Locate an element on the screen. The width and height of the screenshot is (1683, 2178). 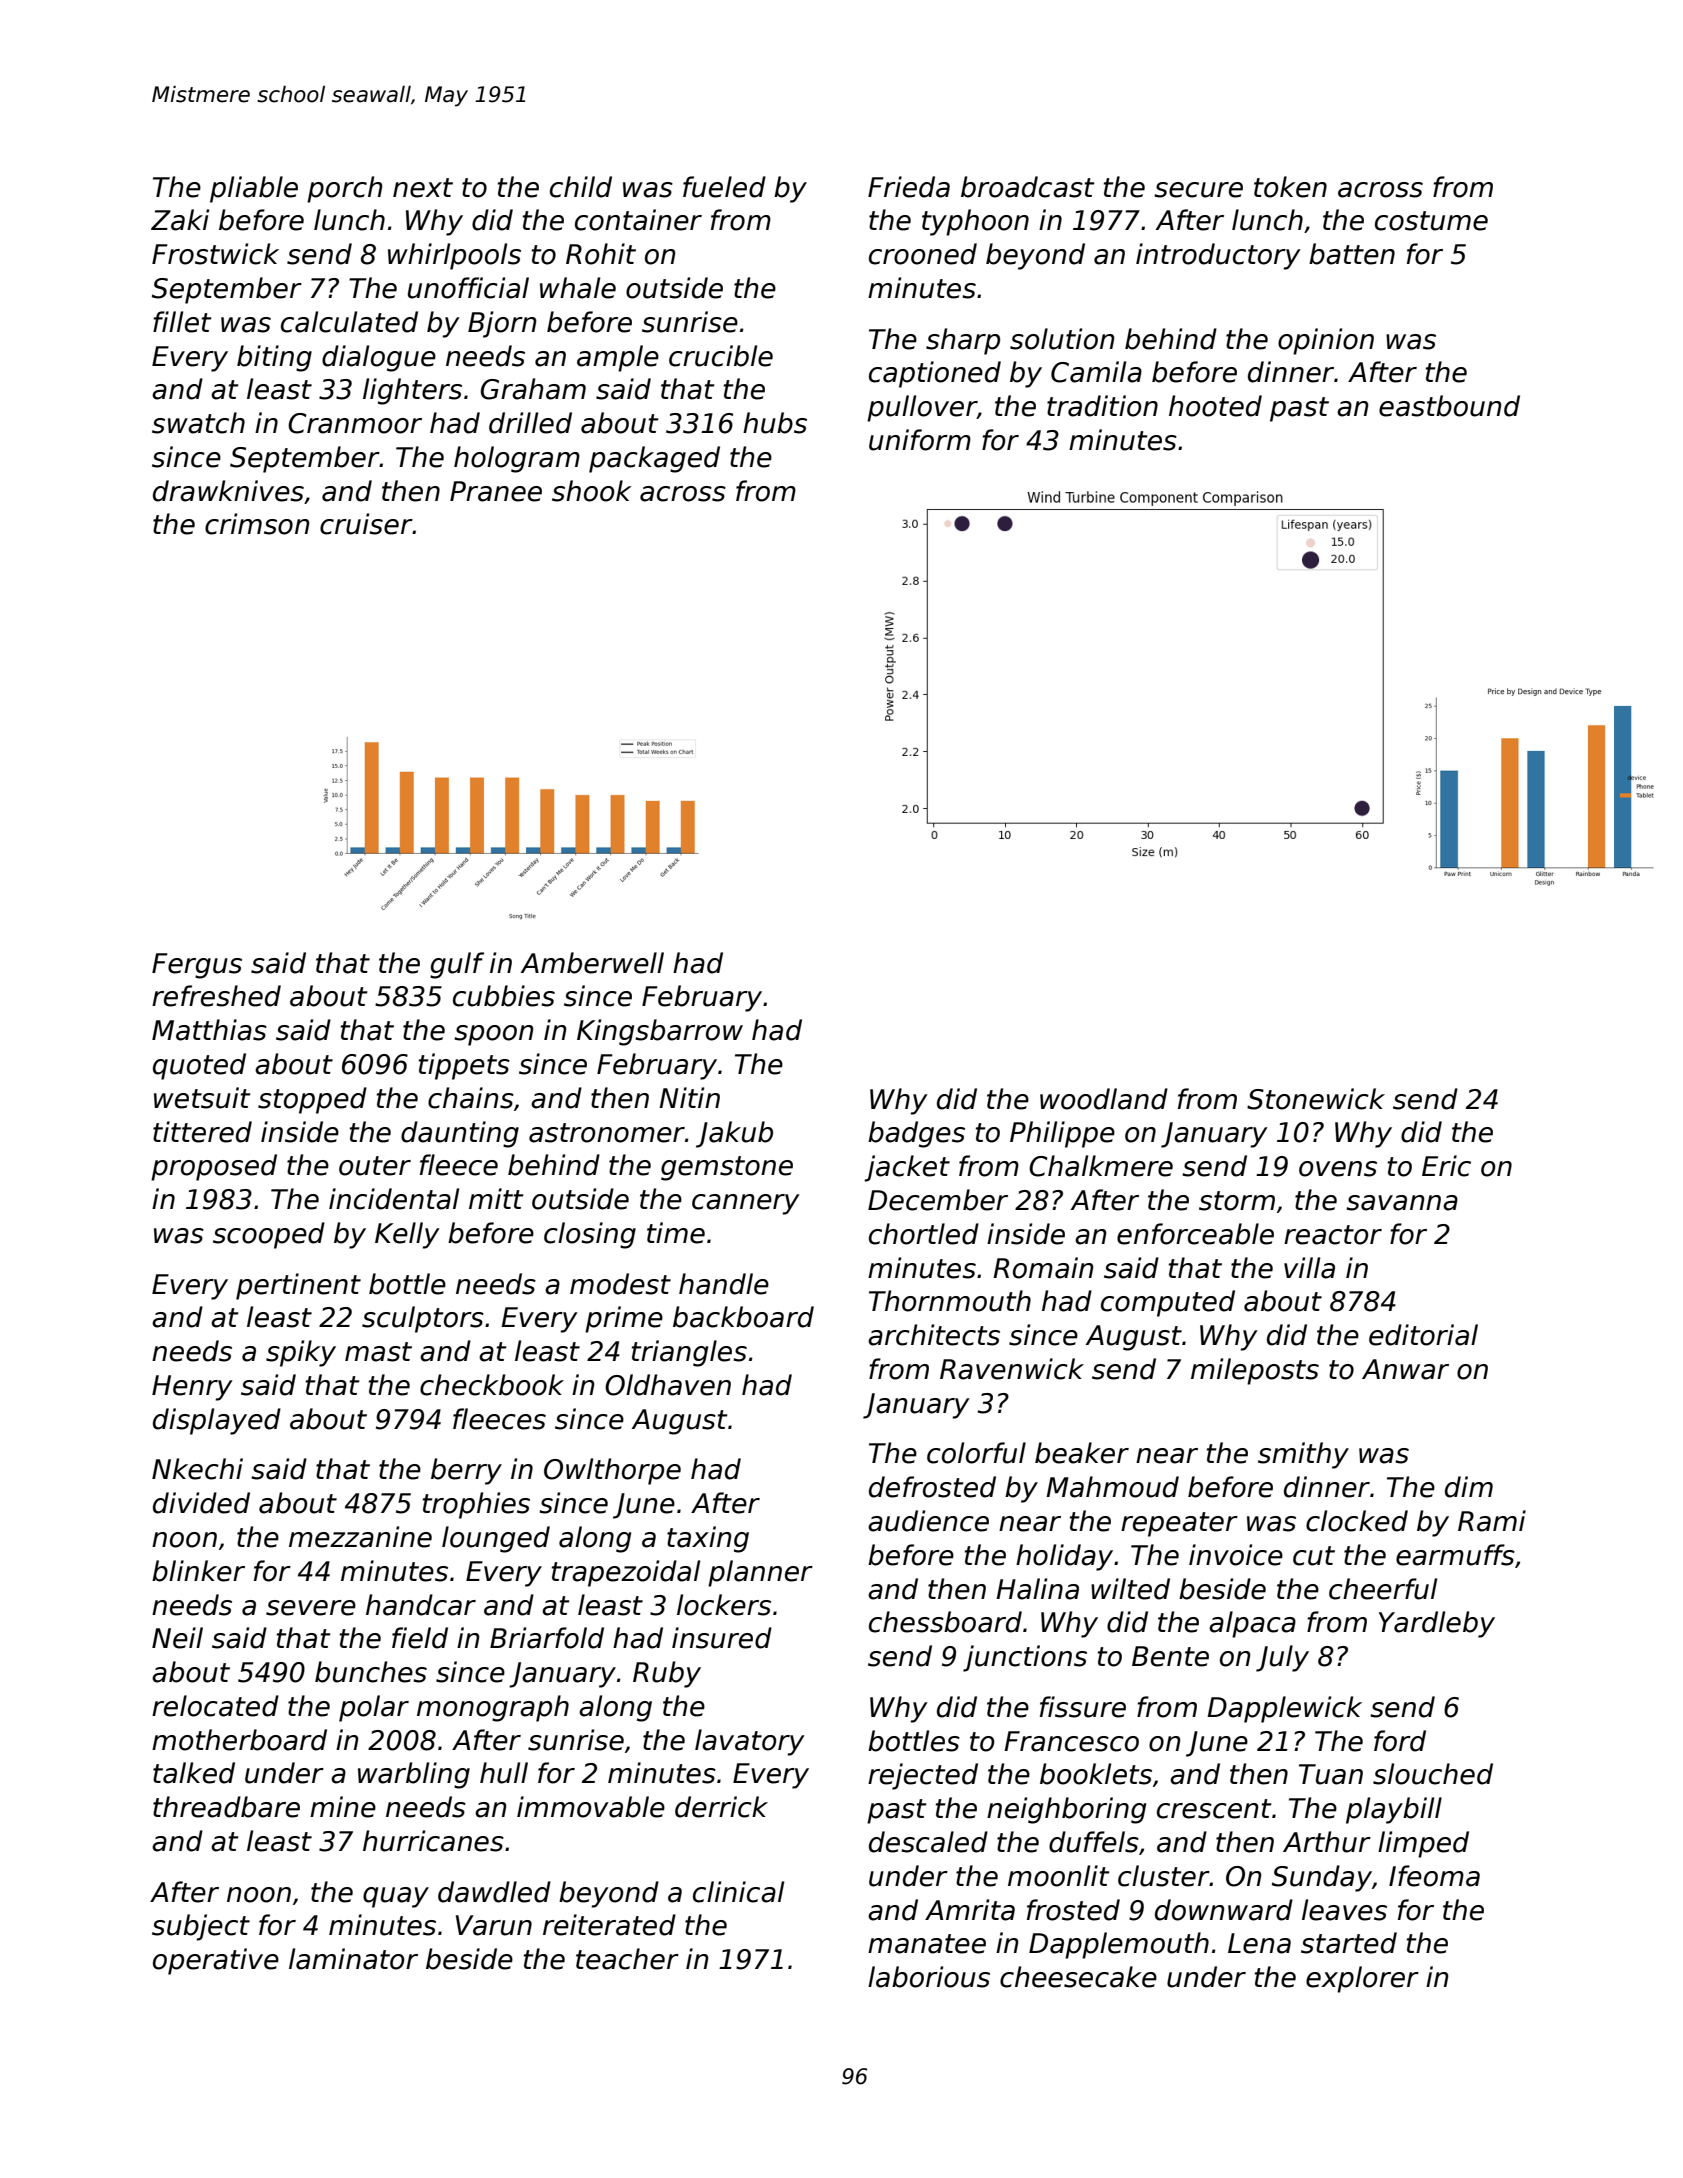
wilted is located at coordinates (1130, 1589).
